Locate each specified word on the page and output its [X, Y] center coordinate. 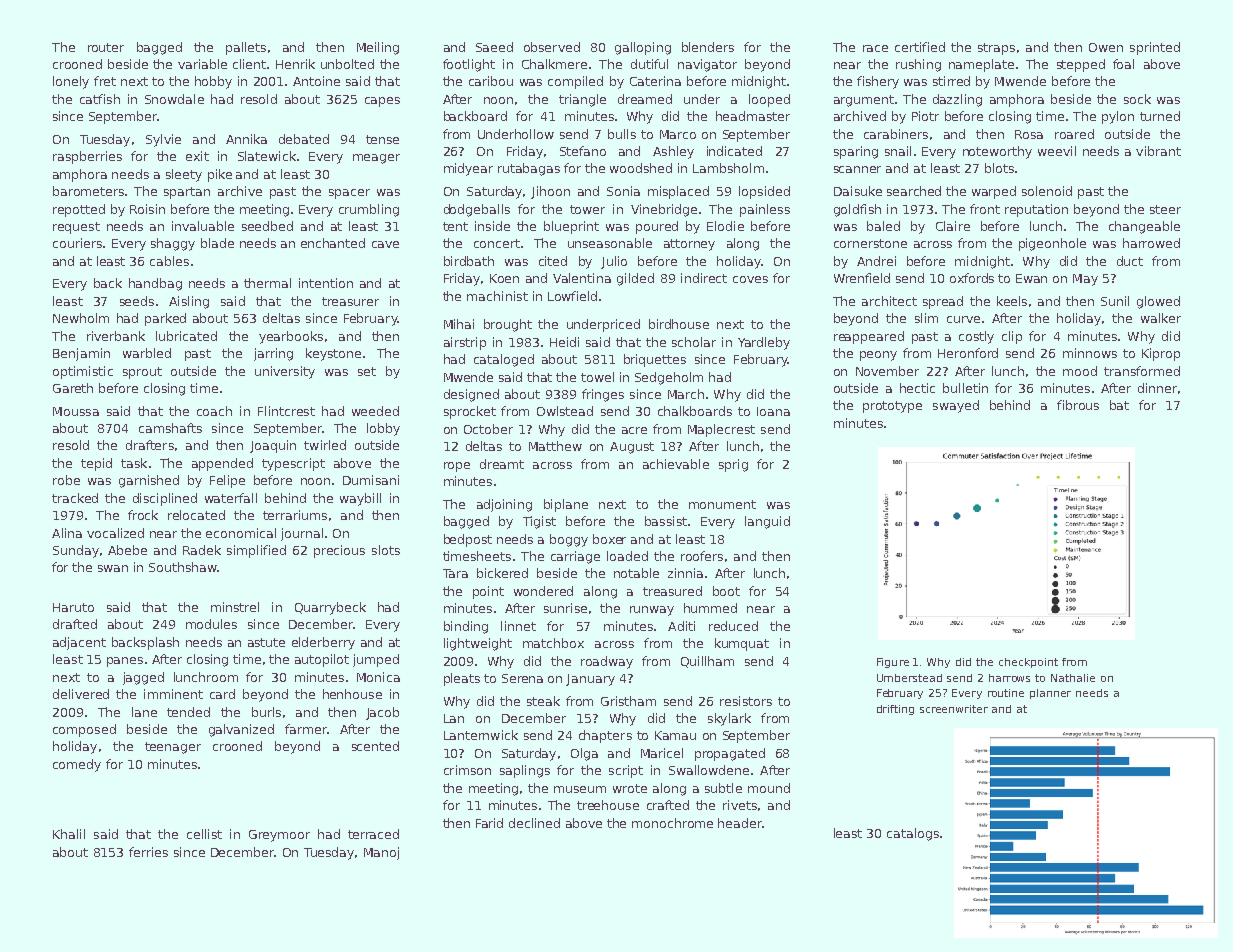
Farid [489, 823]
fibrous [1078, 405]
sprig [733, 465]
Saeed [494, 47]
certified [920, 47]
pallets [246, 48]
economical [241, 533]
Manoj [381, 853]
